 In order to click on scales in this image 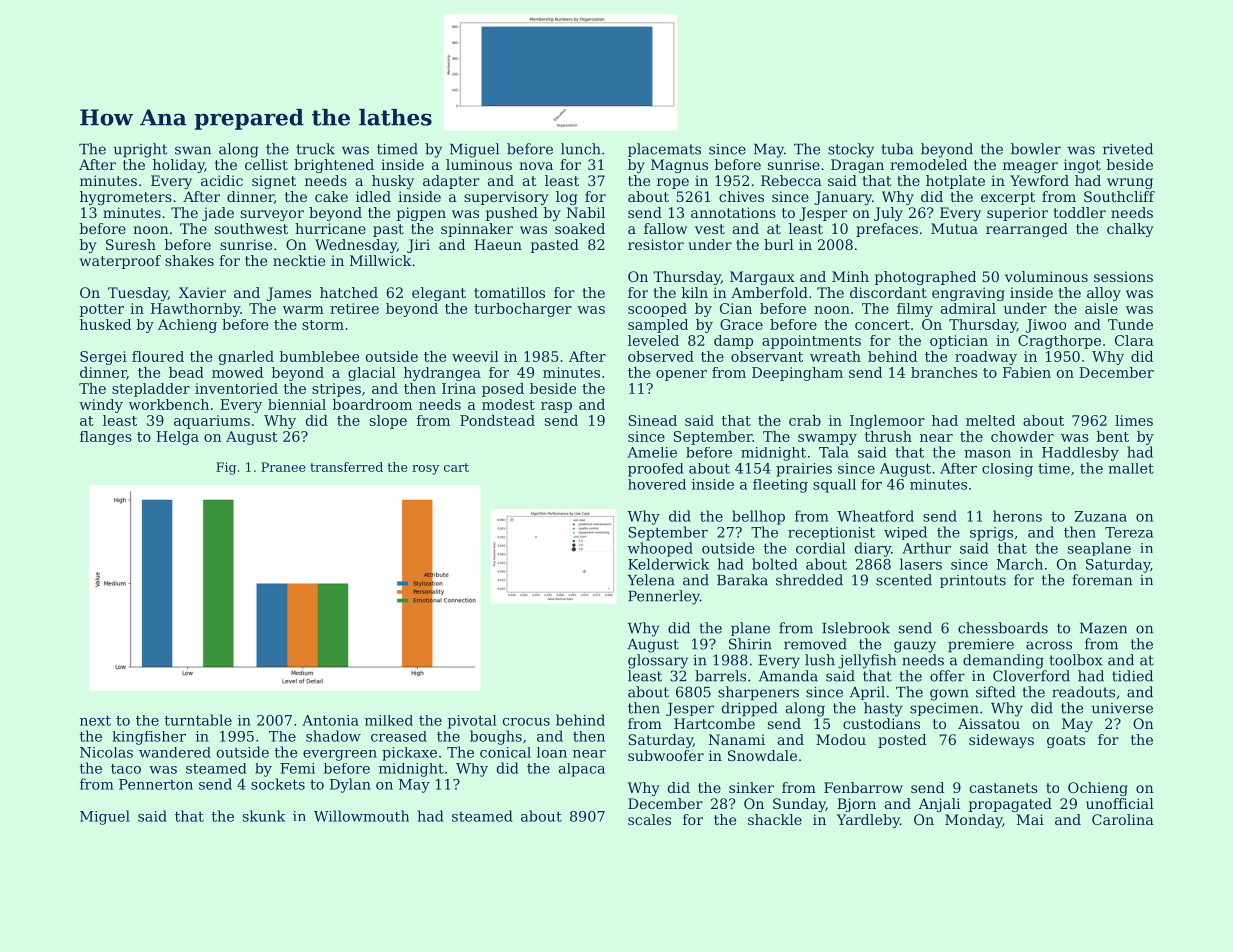, I will do `click(649, 819)`.
